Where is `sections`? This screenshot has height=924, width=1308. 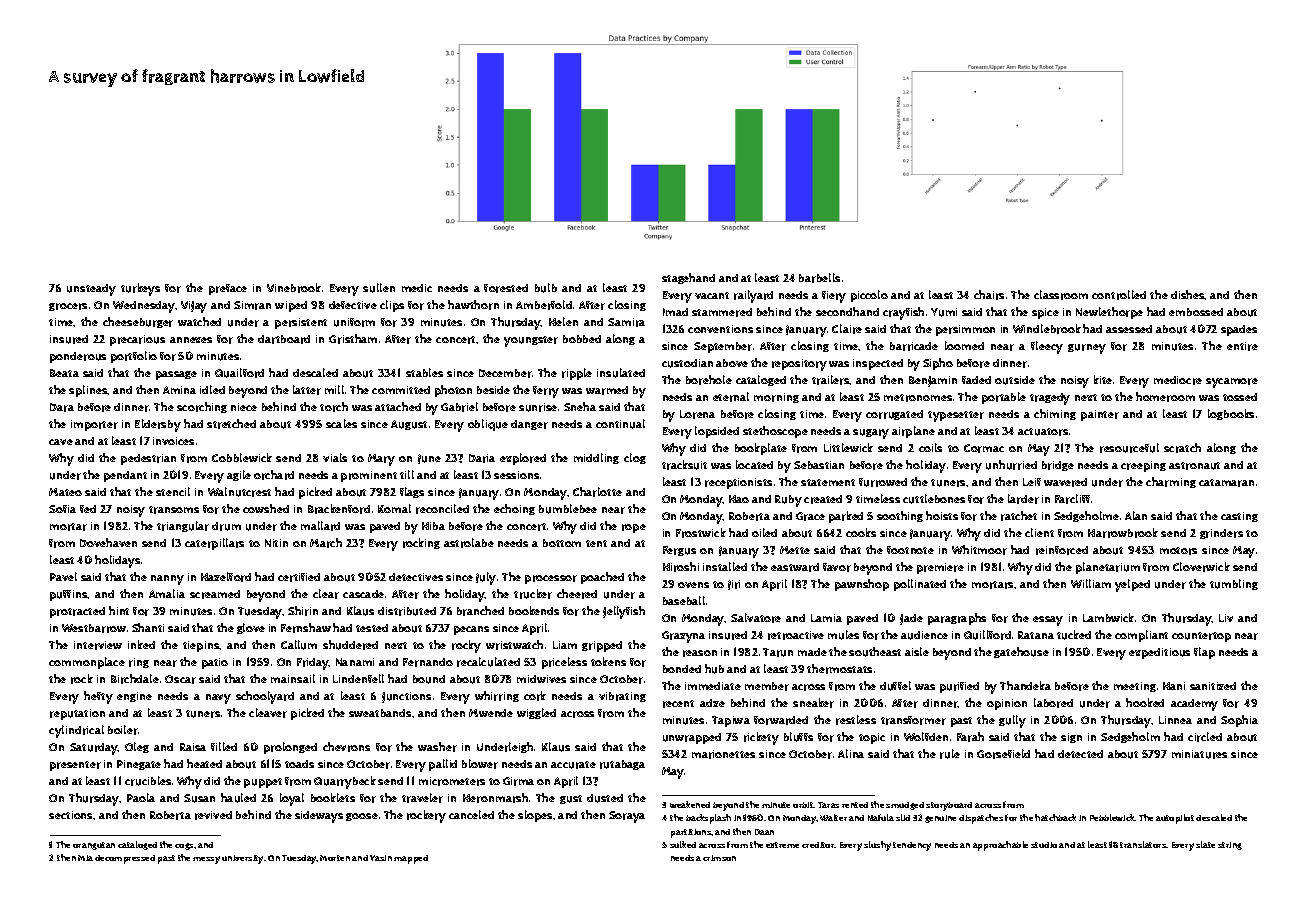
sections is located at coordinates (71, 815).
